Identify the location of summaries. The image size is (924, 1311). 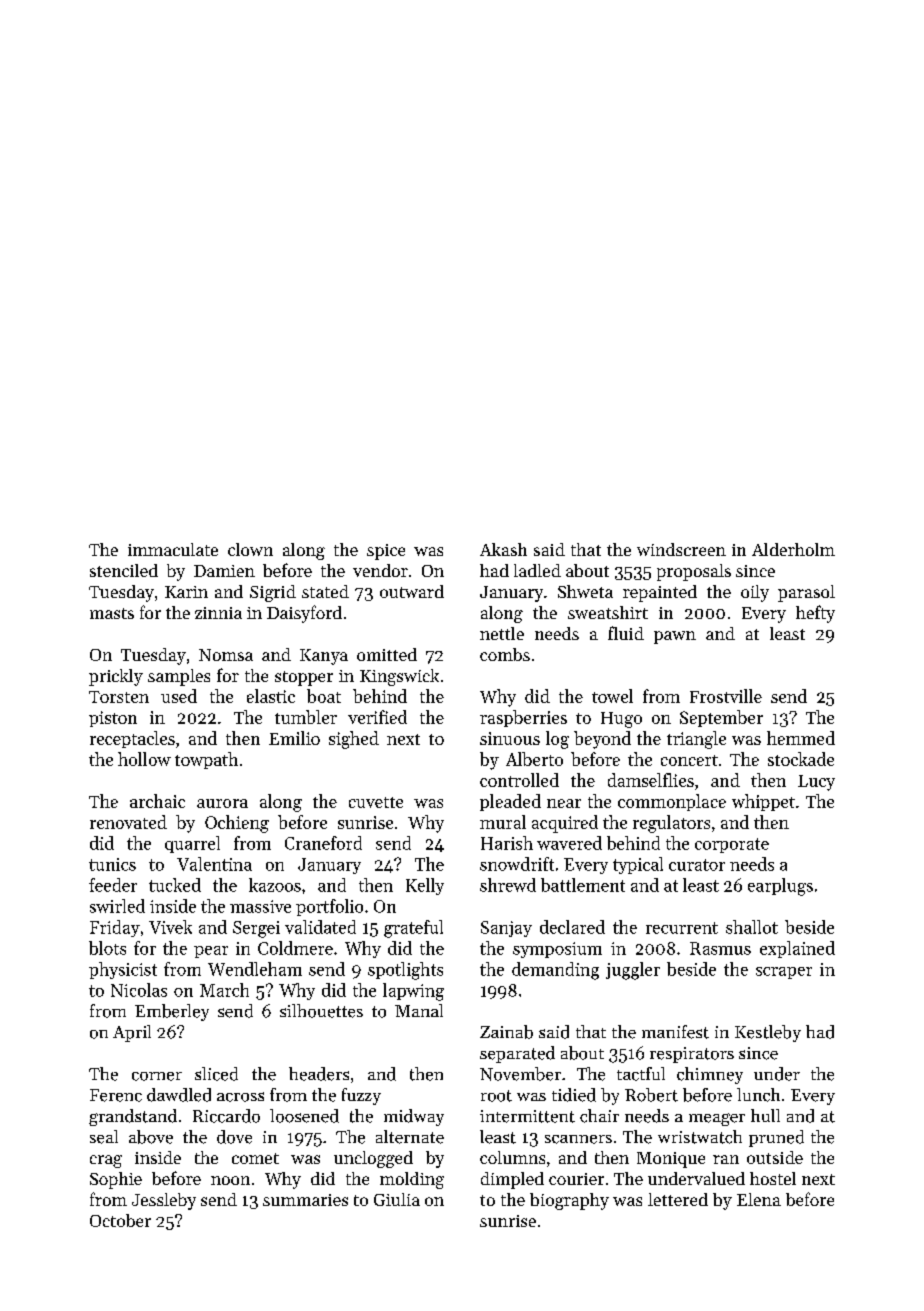
(305, 1200).
